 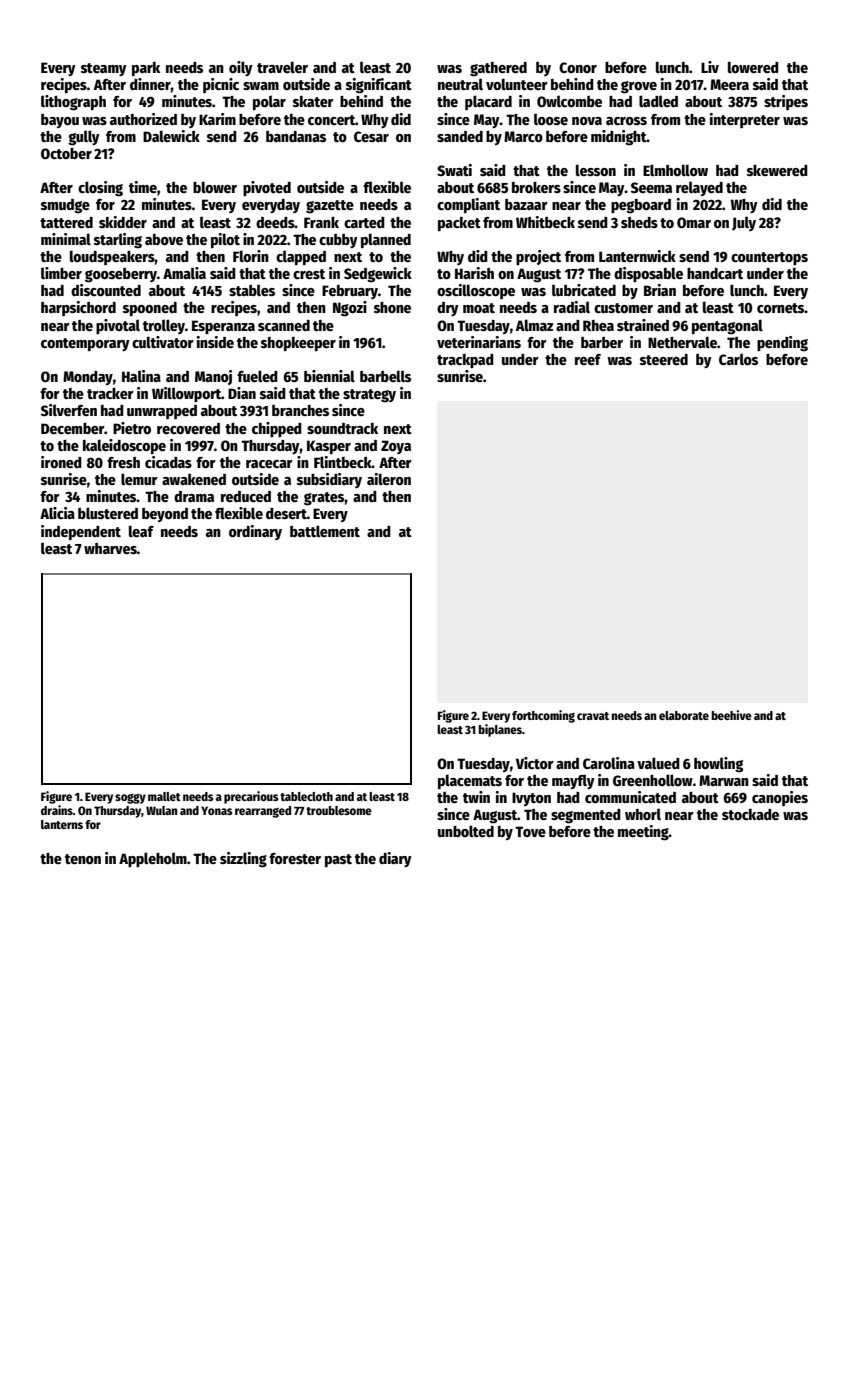 What do you see at coordinates (738, 359) in the screenshot?
I see `Carlos` at bounding box center [738, 359].
